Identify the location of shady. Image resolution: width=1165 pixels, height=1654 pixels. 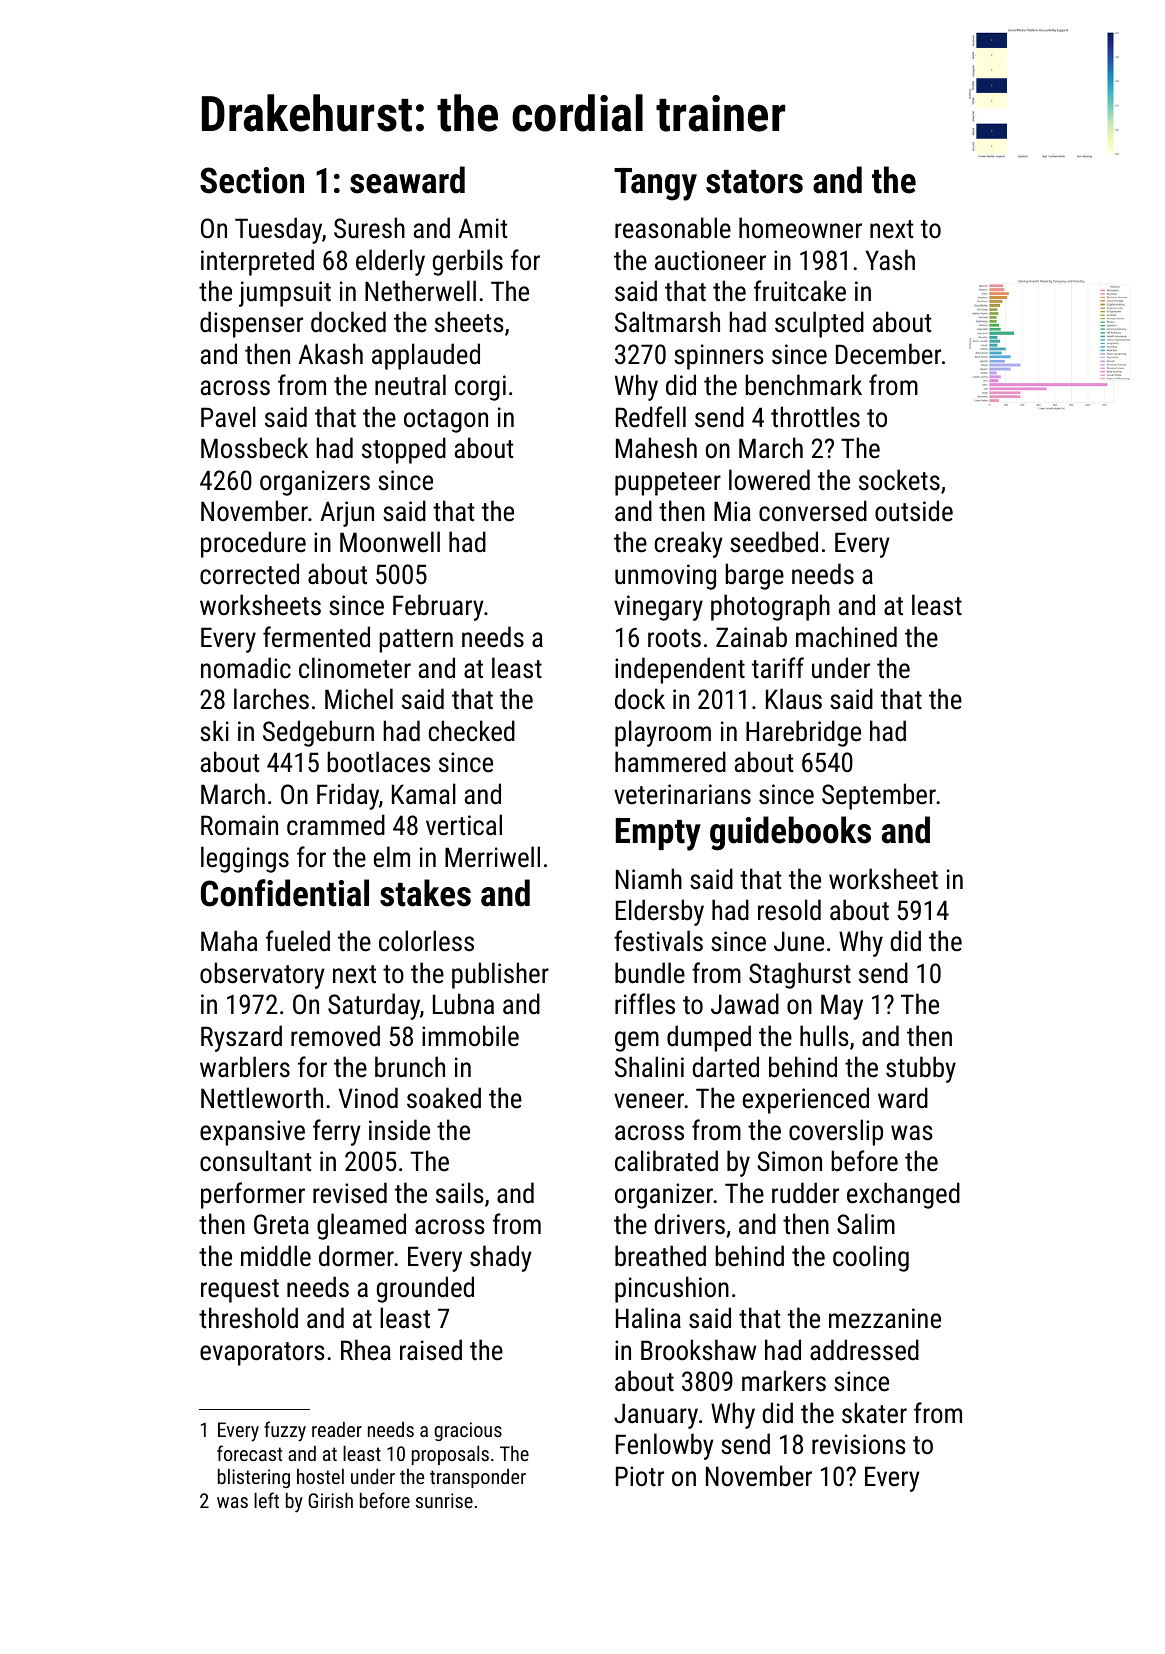
(501, 1258).
